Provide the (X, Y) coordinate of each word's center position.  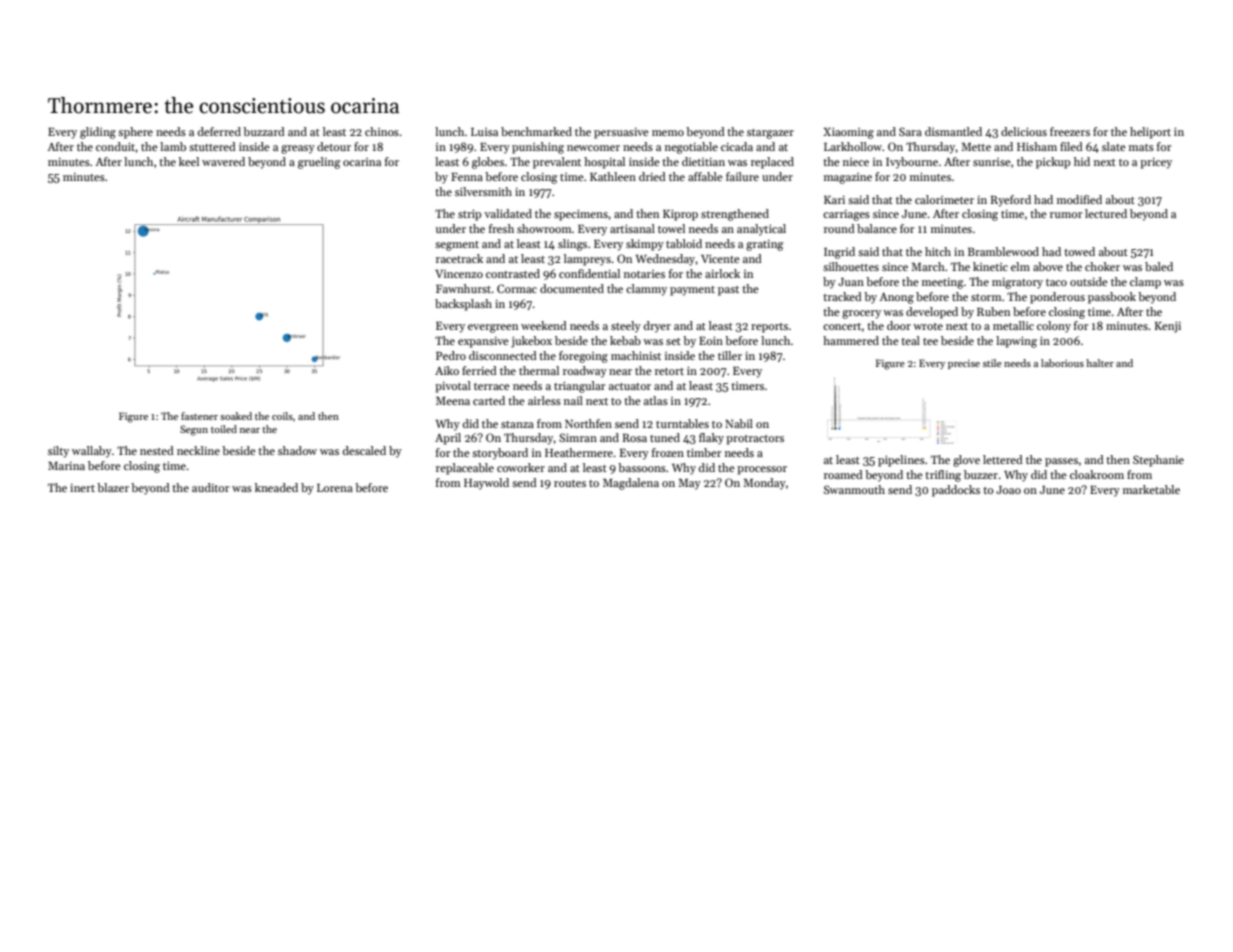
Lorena (335, 488)
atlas (656, 400)
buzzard (264, 131)
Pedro (451, 355)
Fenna (467, 177)
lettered (1003, 459)
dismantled (953, 131)
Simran (578, 437)
